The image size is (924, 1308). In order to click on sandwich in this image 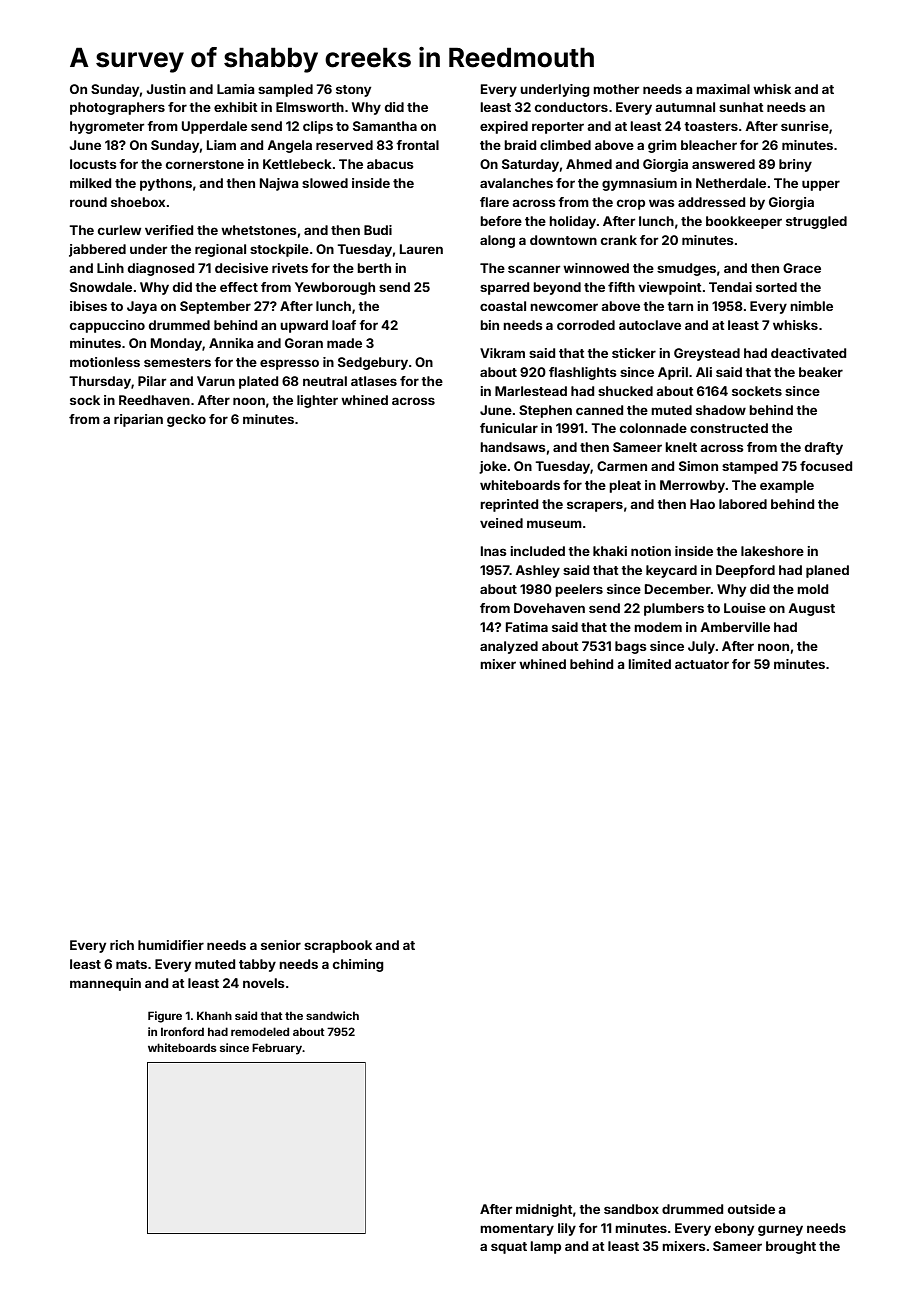, I will do `click(332, 1015)`.
